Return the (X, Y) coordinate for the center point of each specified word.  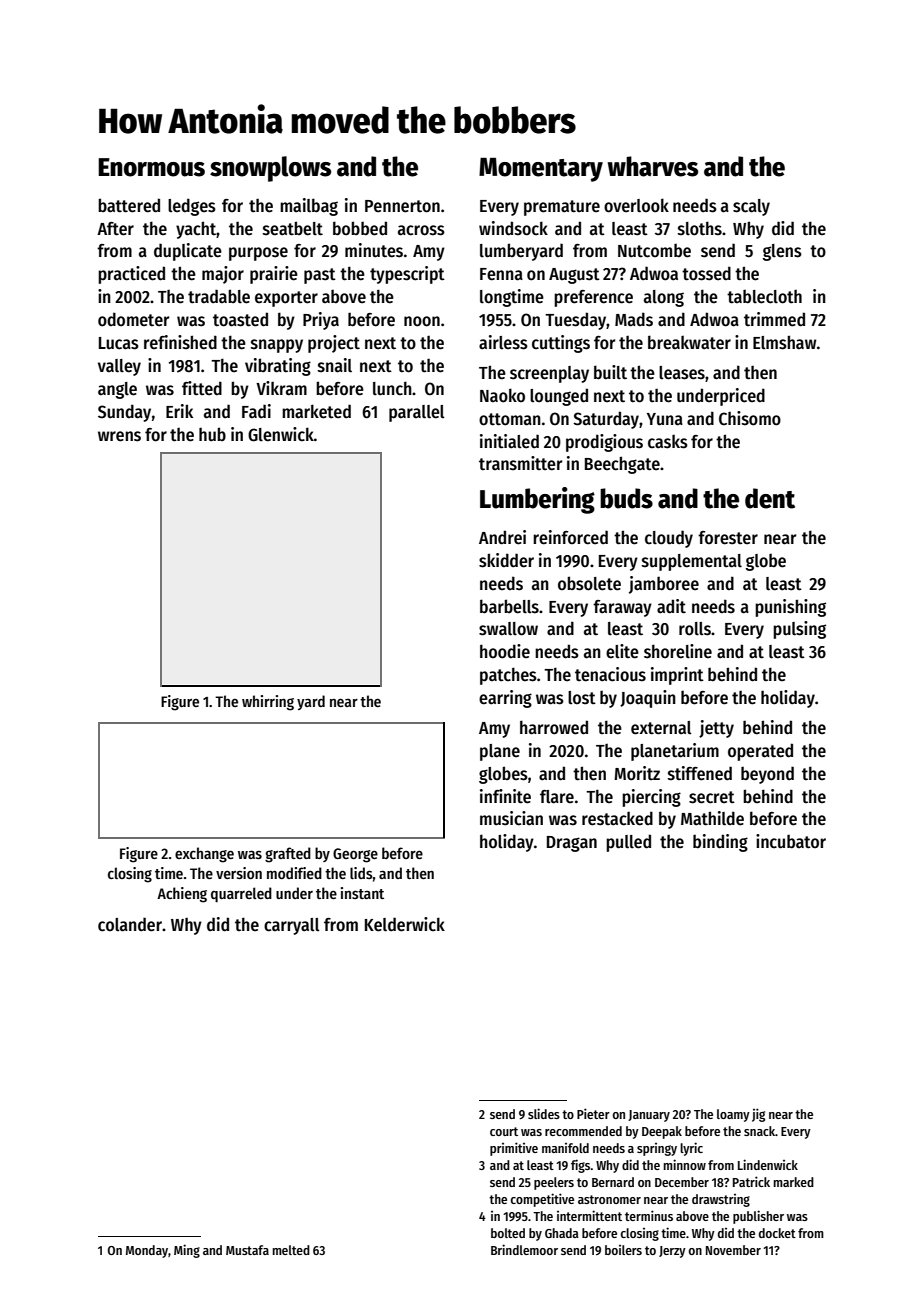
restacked (617, 818)
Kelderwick (405, 924)
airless (503, 342)
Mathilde (712, 818)
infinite (505, 796)
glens (782, 252)
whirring (268, 703)
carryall (291, 926)
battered (129, 205)
